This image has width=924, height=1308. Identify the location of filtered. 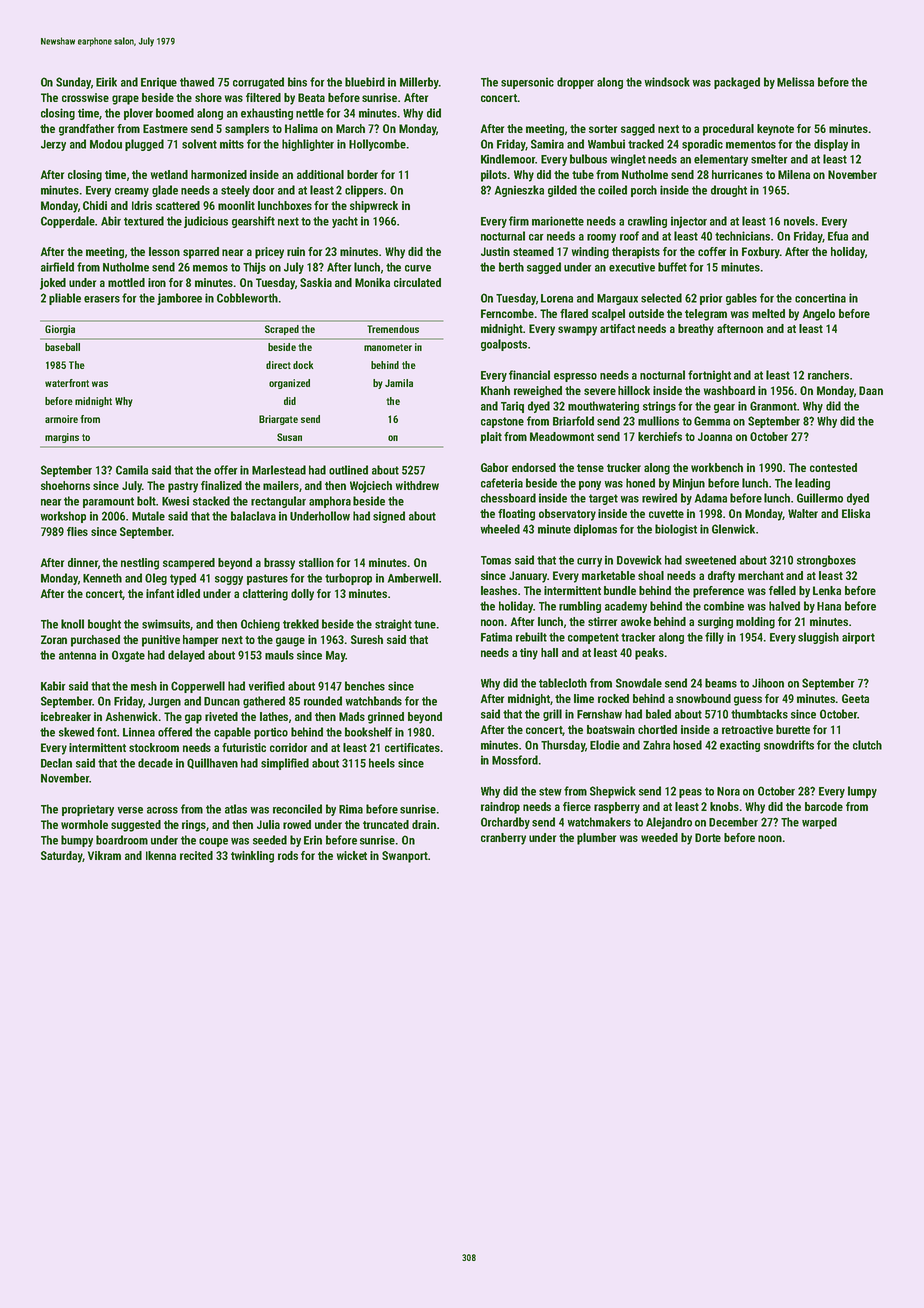
(263, 97).
